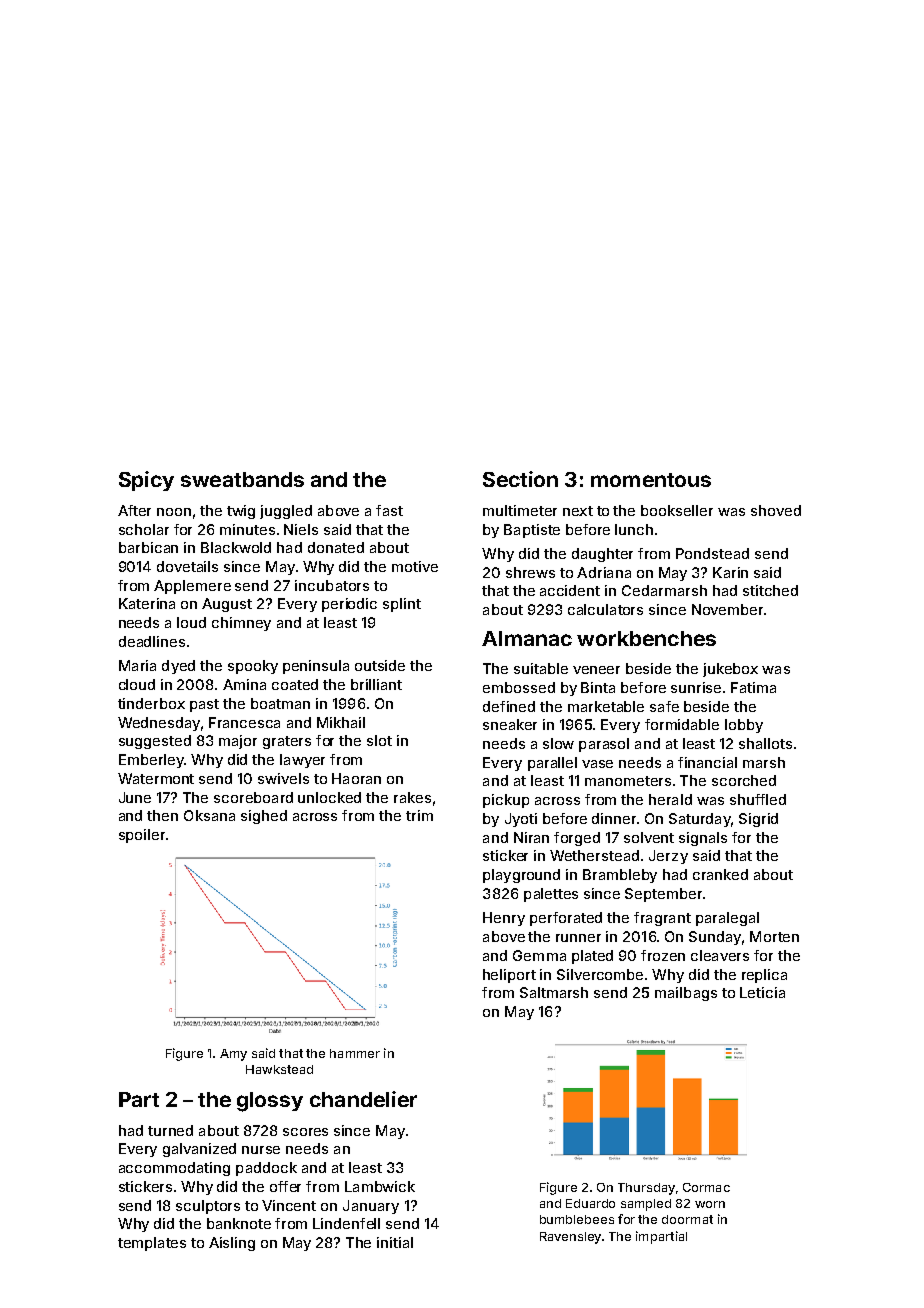 The width and height of the screenshot is (924, 1308). I want to click on Henry, so click(504, 919).
